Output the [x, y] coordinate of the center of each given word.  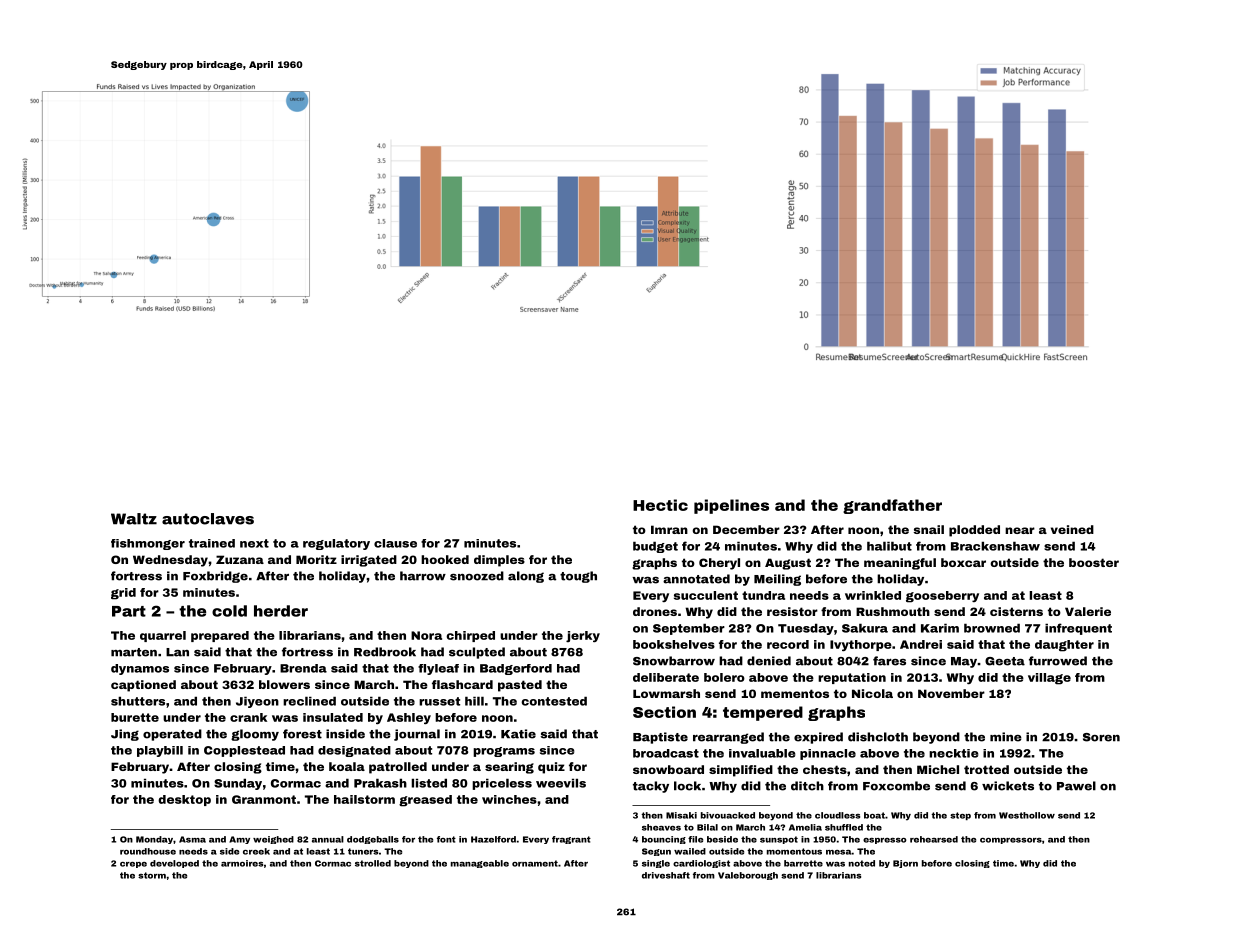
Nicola [872, 693]
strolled [373, 863]
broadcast [666, 753]
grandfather [892, 506]
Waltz [134, 519]
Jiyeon [257, 702]
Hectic [660, 505]
